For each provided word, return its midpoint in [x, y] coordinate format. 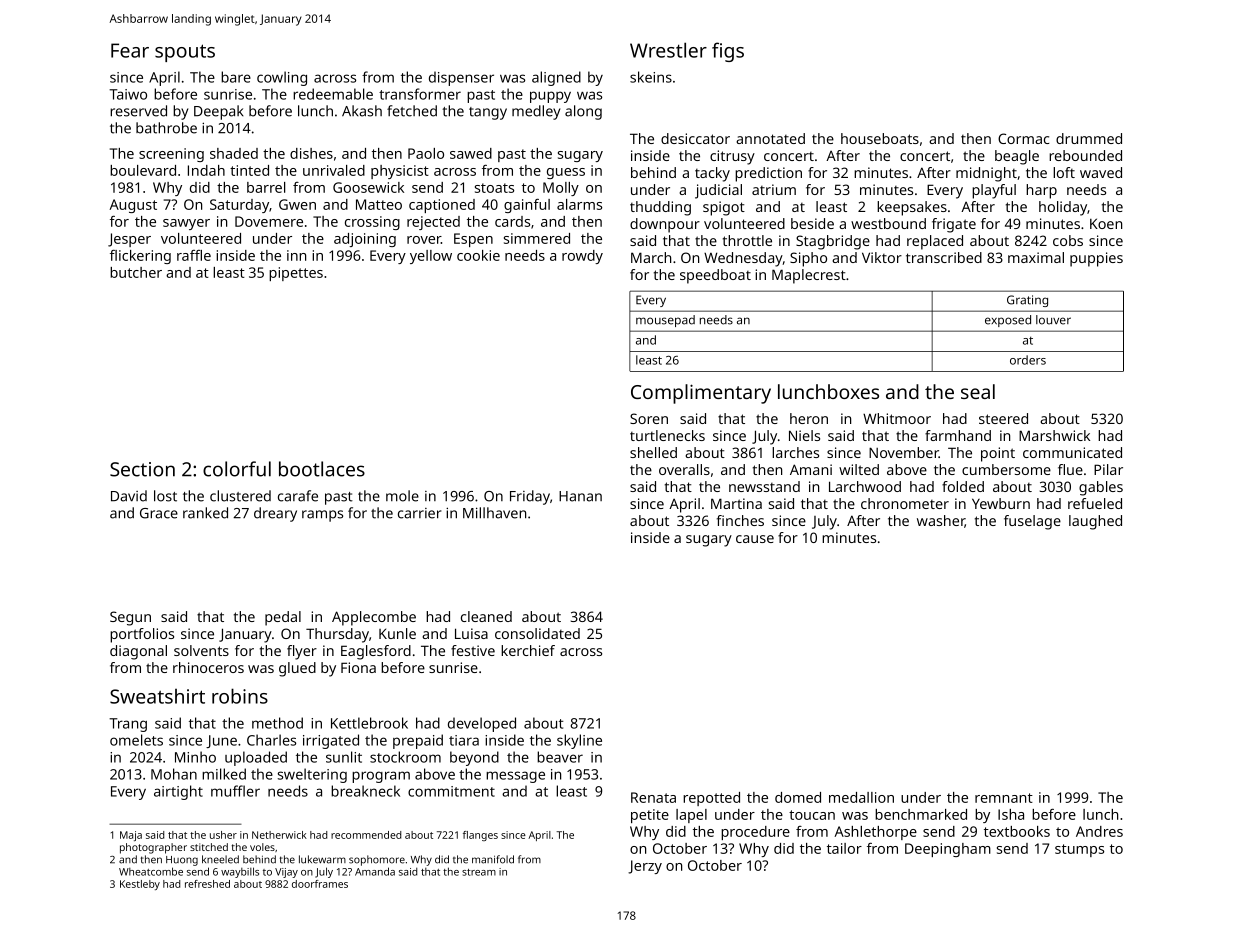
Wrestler [668, 50]
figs [728, 52]
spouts [185, 53]
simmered [537, 238]
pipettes [296, 274]
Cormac [1023, 138]
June [221, 741]
